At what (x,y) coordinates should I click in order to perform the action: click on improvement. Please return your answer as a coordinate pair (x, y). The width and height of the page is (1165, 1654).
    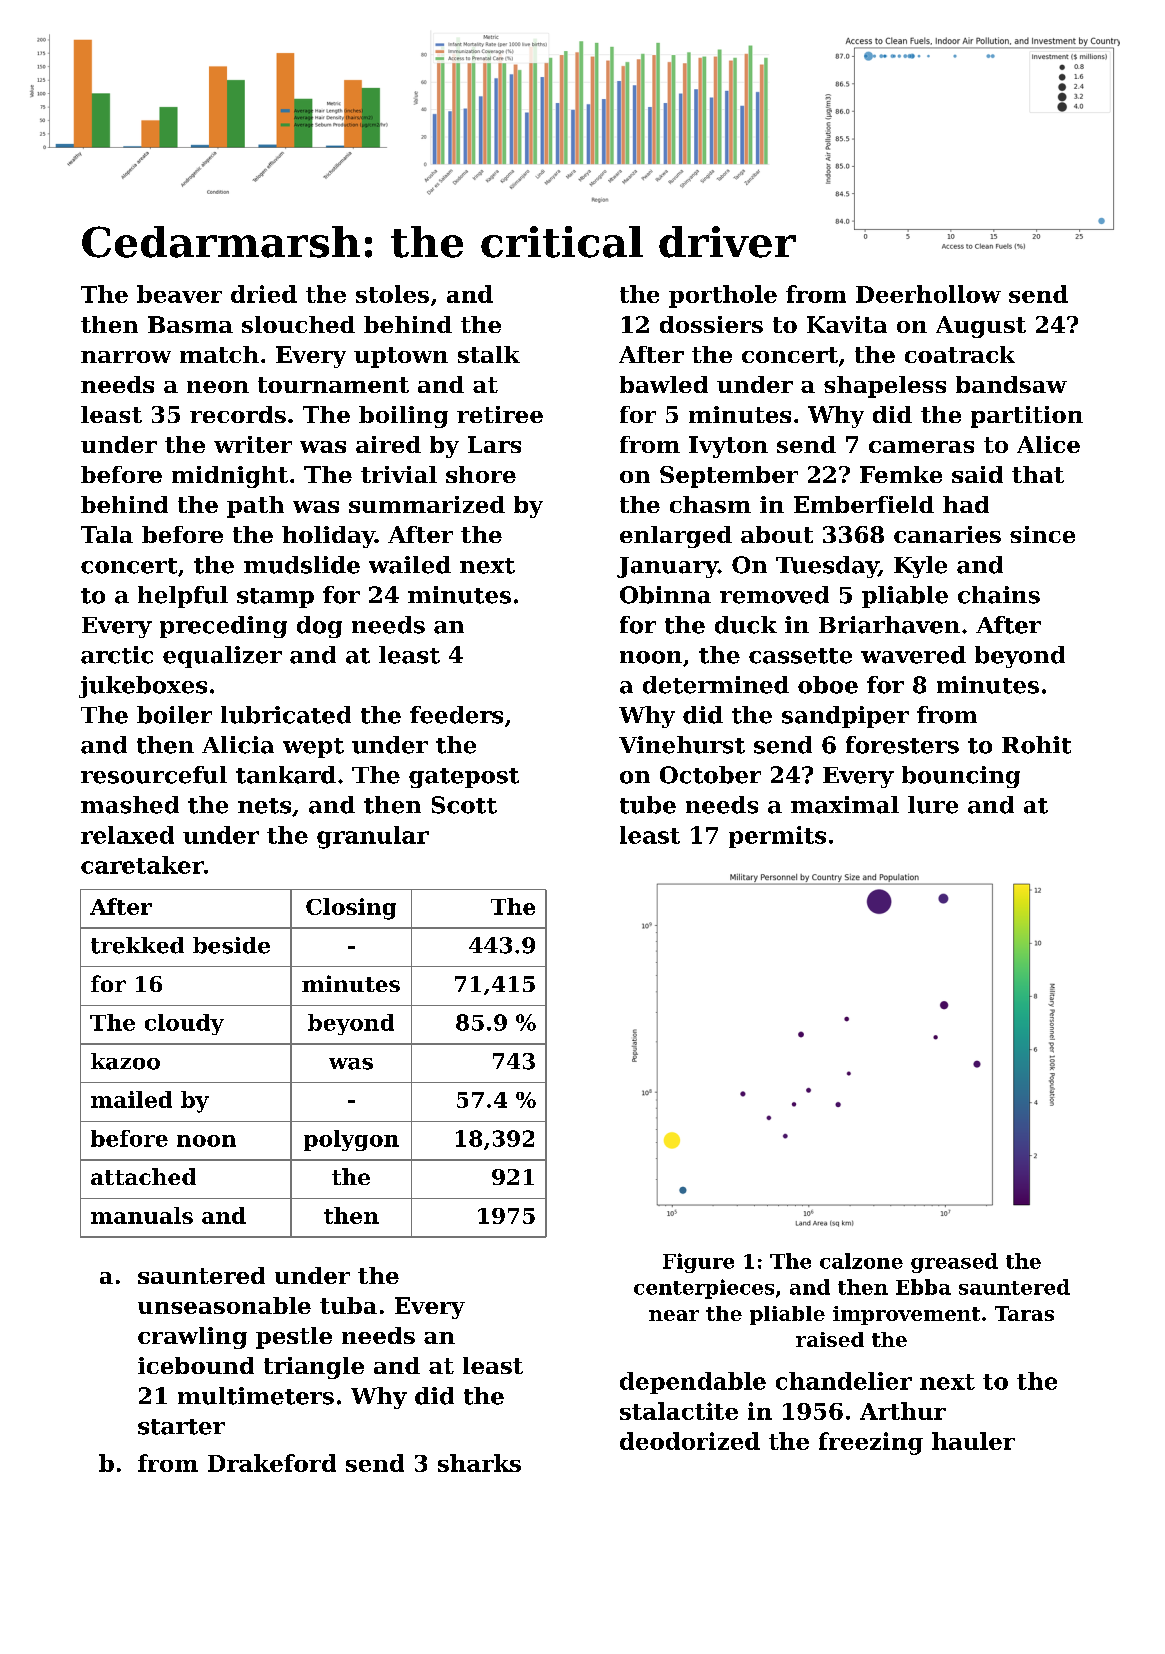
    Looking at the image, I should click on (906, 1315).
